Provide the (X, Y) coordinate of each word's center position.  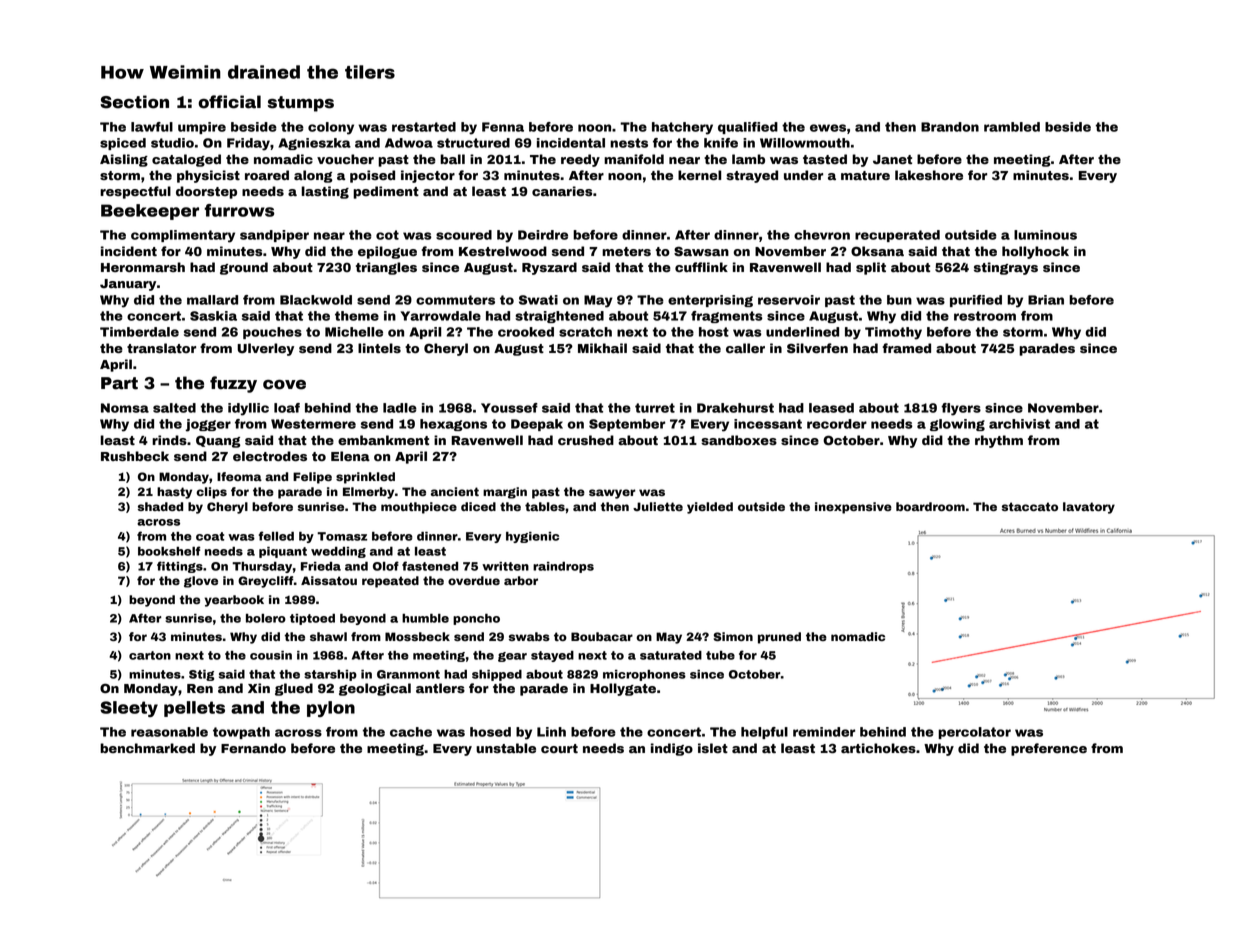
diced (478, 506)
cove (284, 385)
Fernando (253, 748)
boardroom (930, 506)
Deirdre (543, 235)
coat (210, 536)
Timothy (893, 333)
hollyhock (1035, 252)
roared (267, 175)
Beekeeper (150, 212)
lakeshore (929, 175)
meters (626, 251)
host (714, 332)
